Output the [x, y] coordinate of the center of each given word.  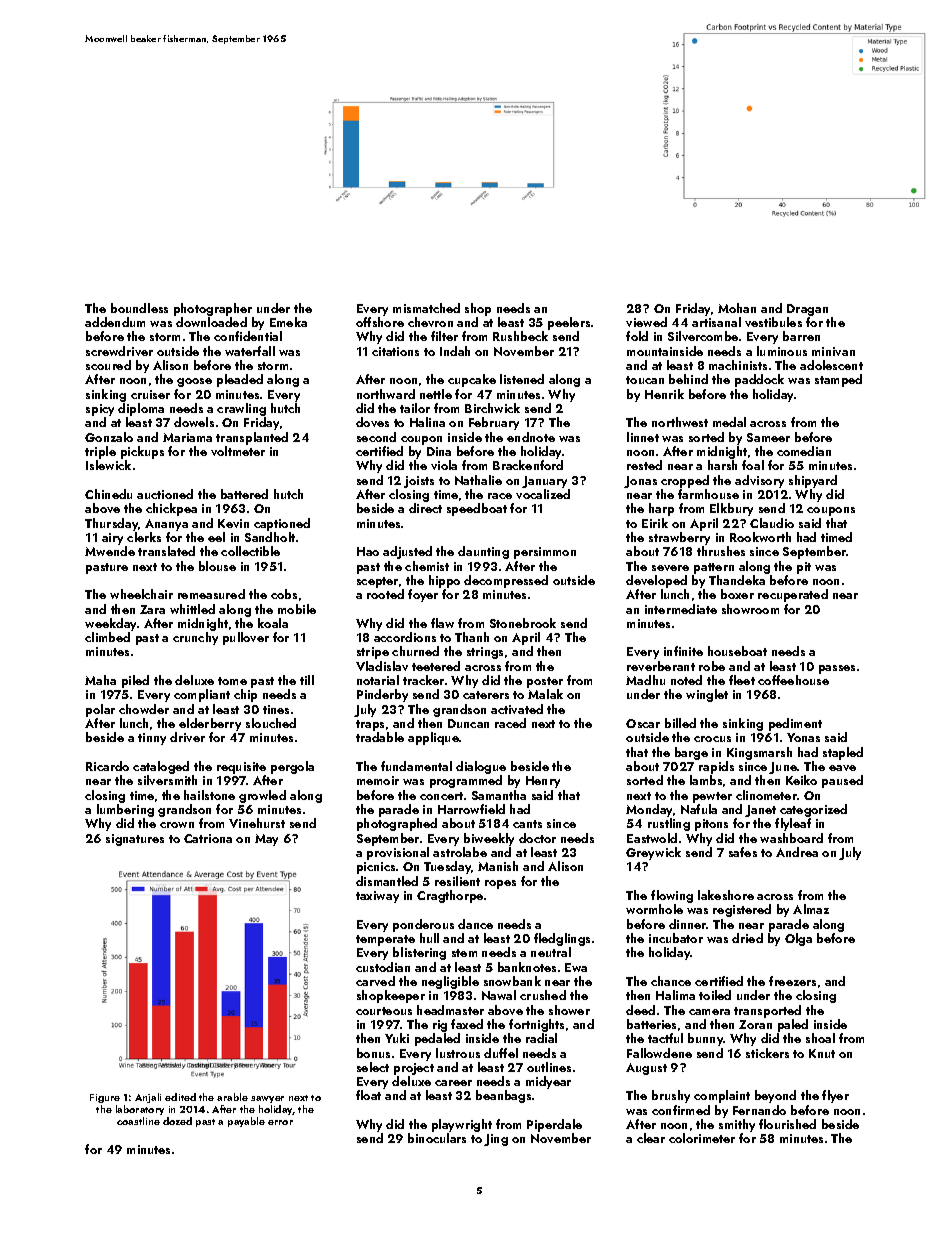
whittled [192, 609]
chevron [430, 322]
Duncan [468, 723]
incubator [676, 938]
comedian [804, 451]
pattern [714, 568]
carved [375, 981]
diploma [141, 409]
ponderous [423, 925]
